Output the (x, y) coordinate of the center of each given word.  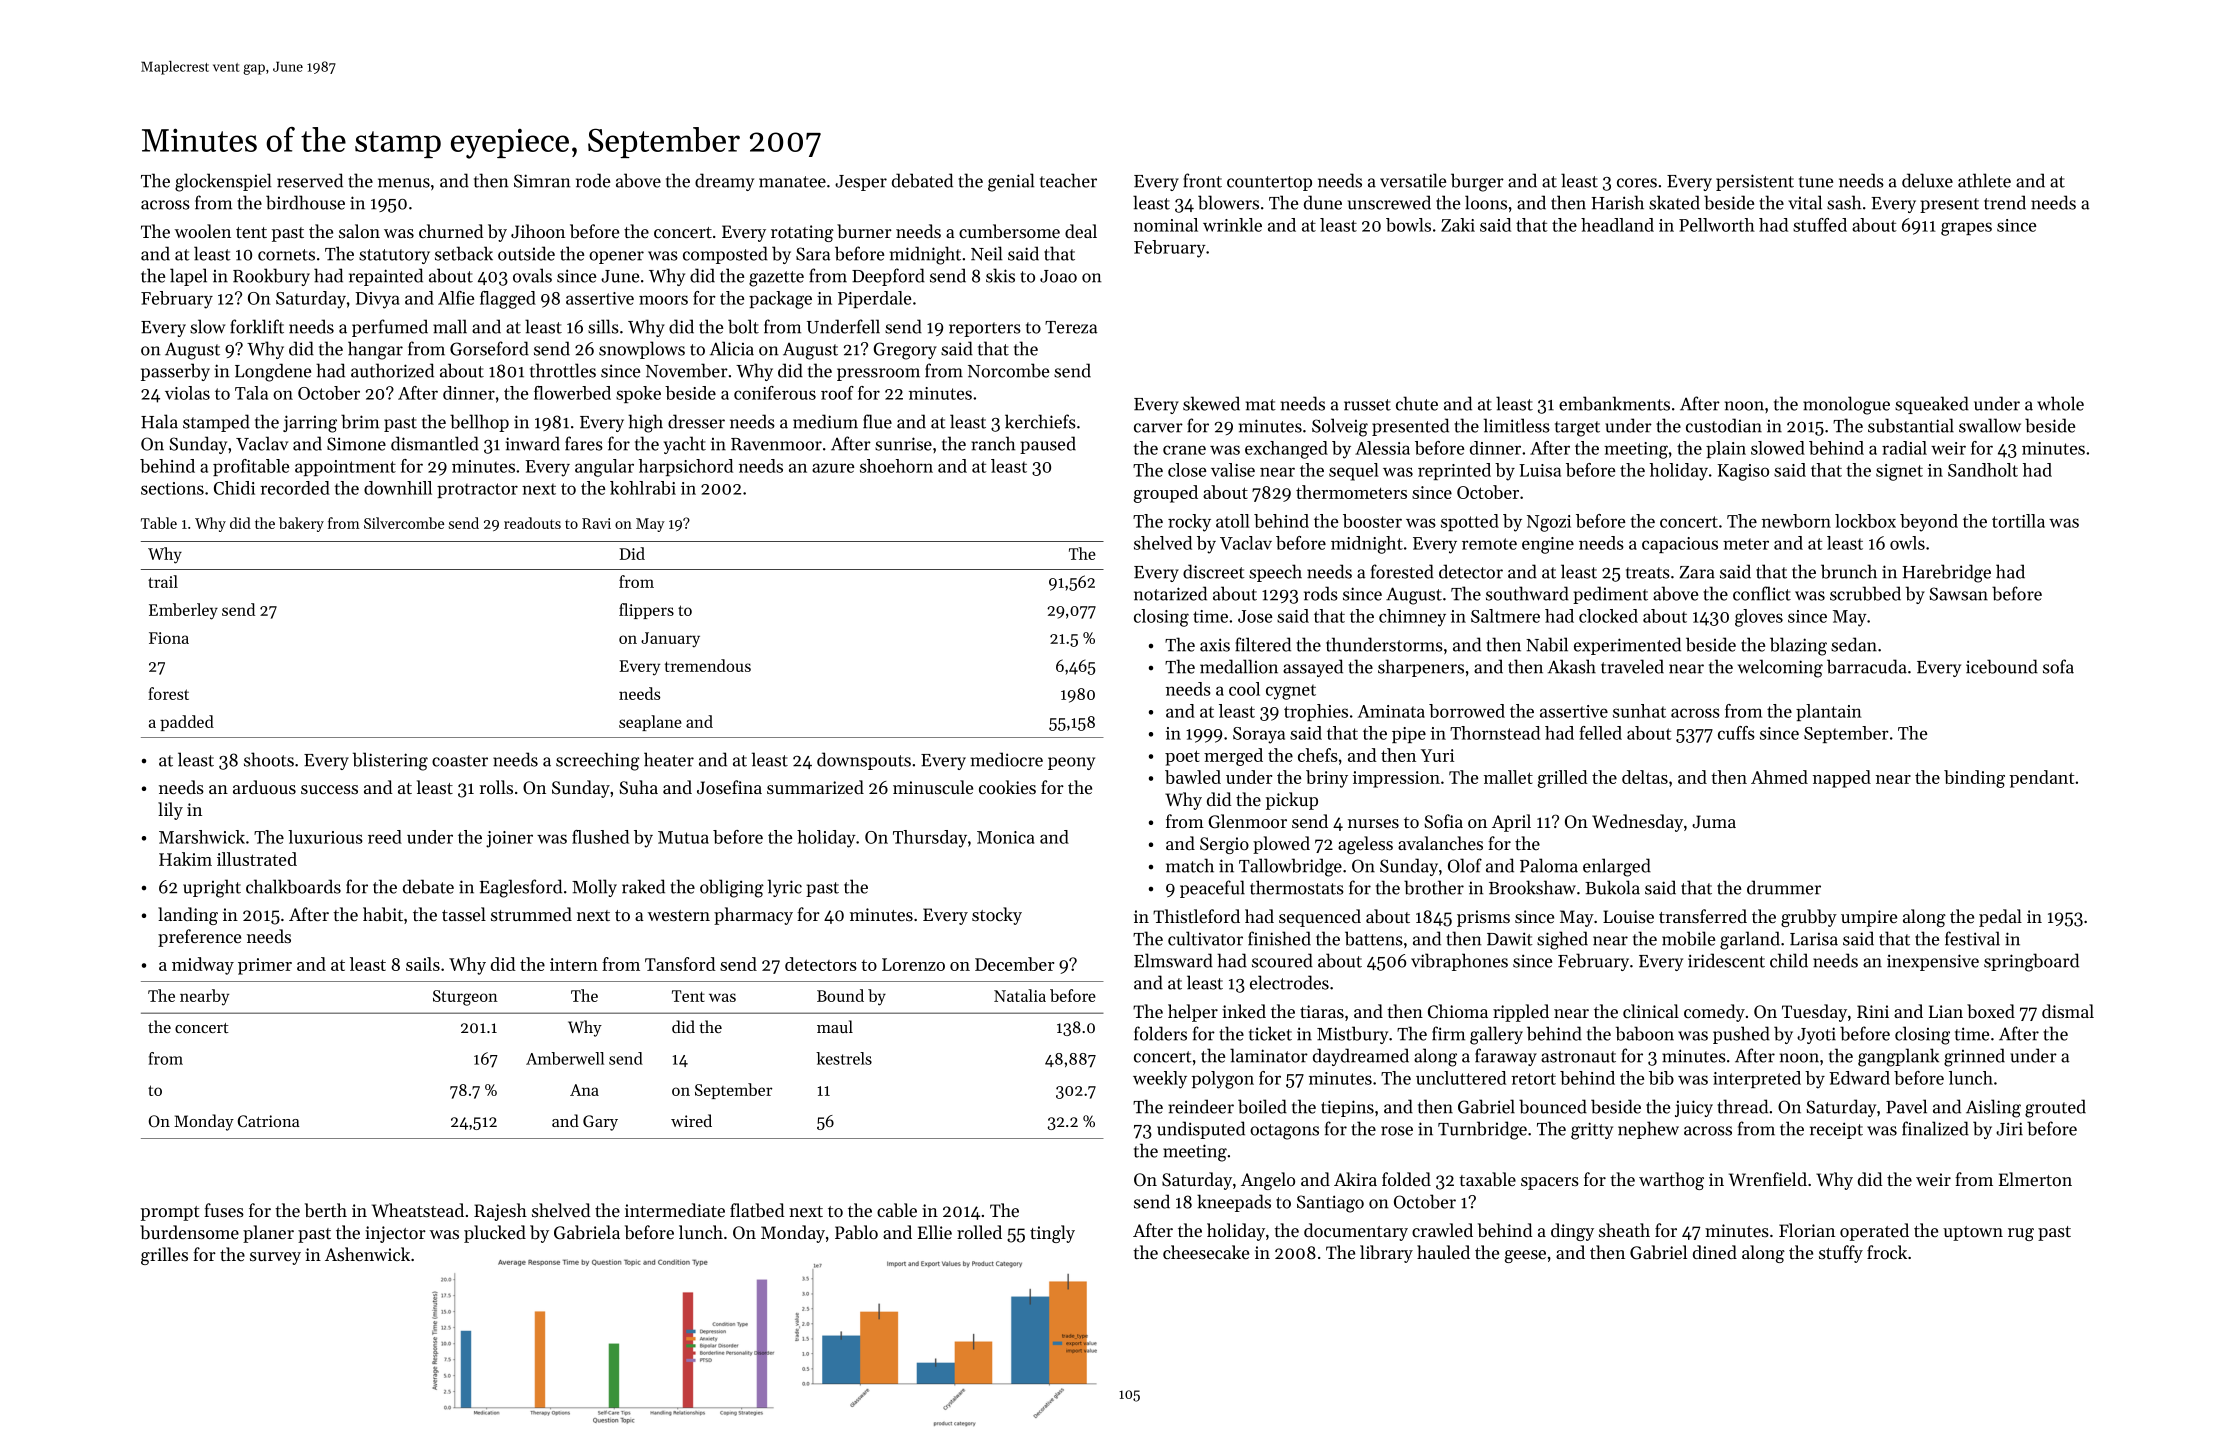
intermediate (675, 1210)
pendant (2041, 779)
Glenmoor (1247, 821)
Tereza (1071, 327)
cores (1637, 183)
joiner (509, 839)
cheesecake (1206, 1252)
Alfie (456, 298)
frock (1887, 1252)
